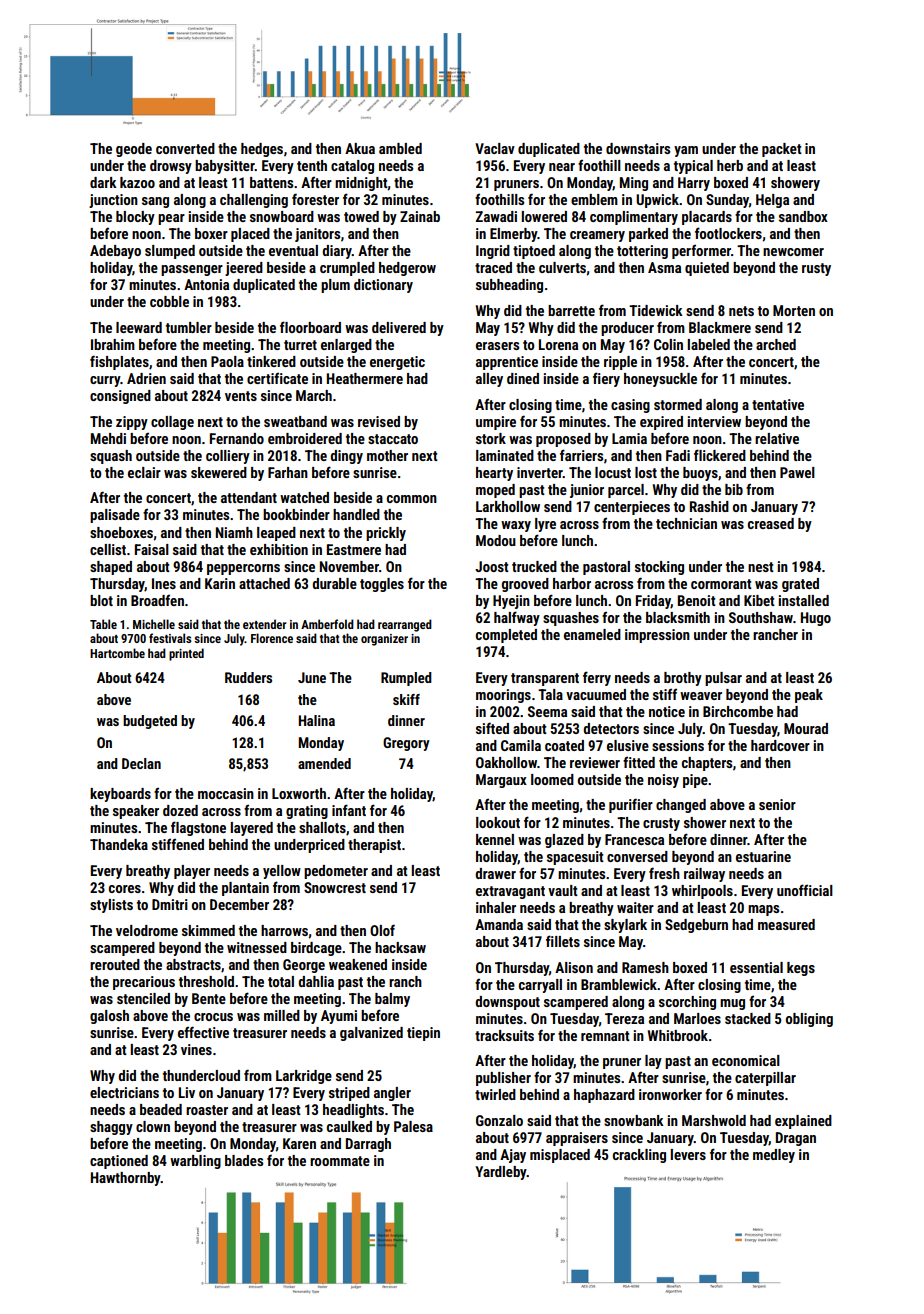 The image size is (924, 1314). What do you see at coordinates (249, 497) in the screenshot?
I see `attendant` at bounding box center [249, 497].
